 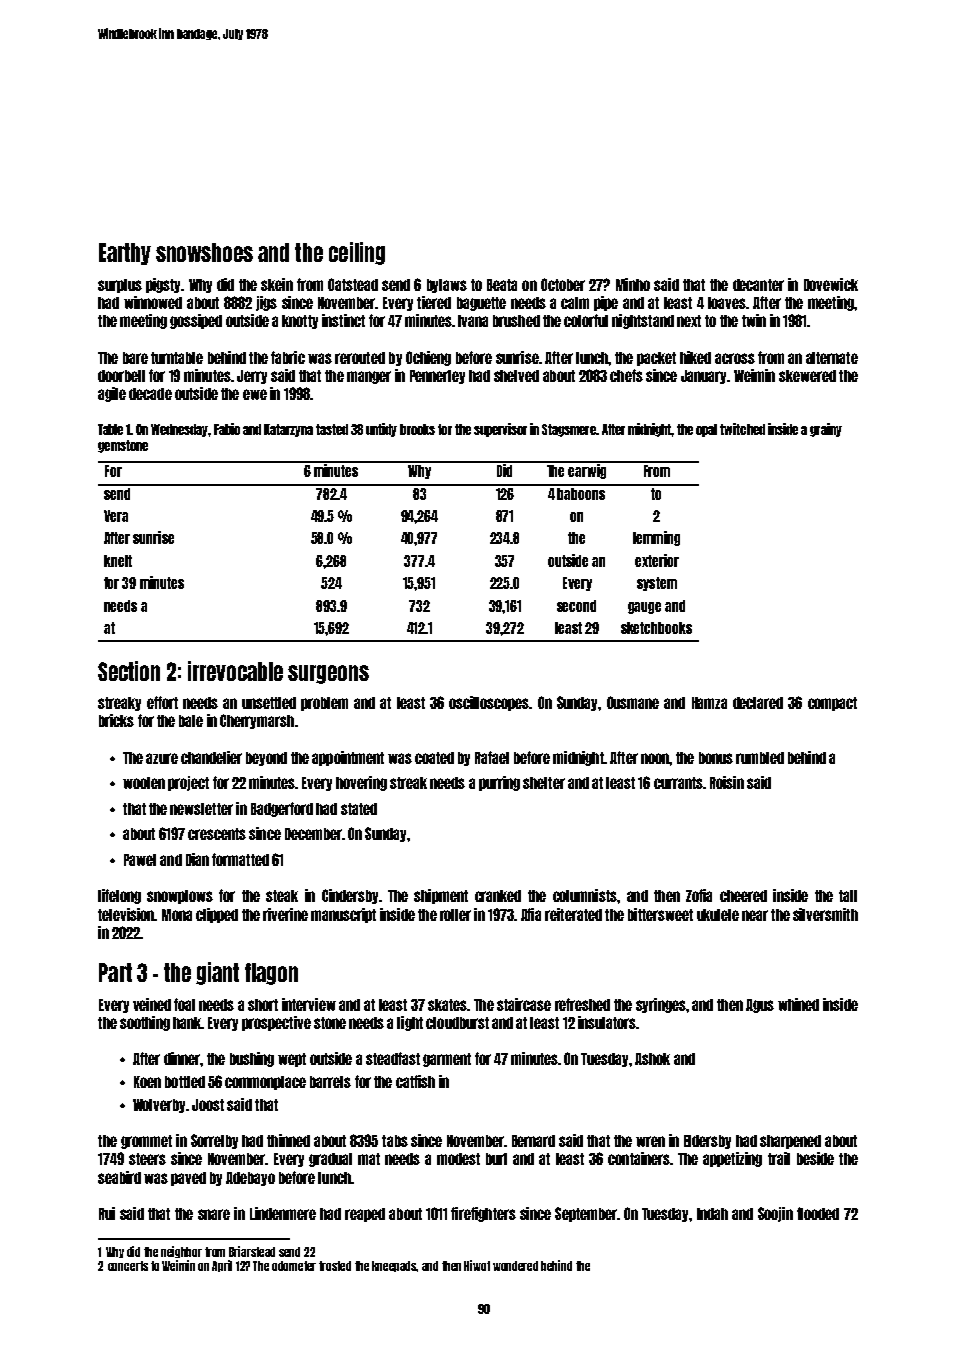 I want to click on Ashok, so click(x=652, y=1059).
